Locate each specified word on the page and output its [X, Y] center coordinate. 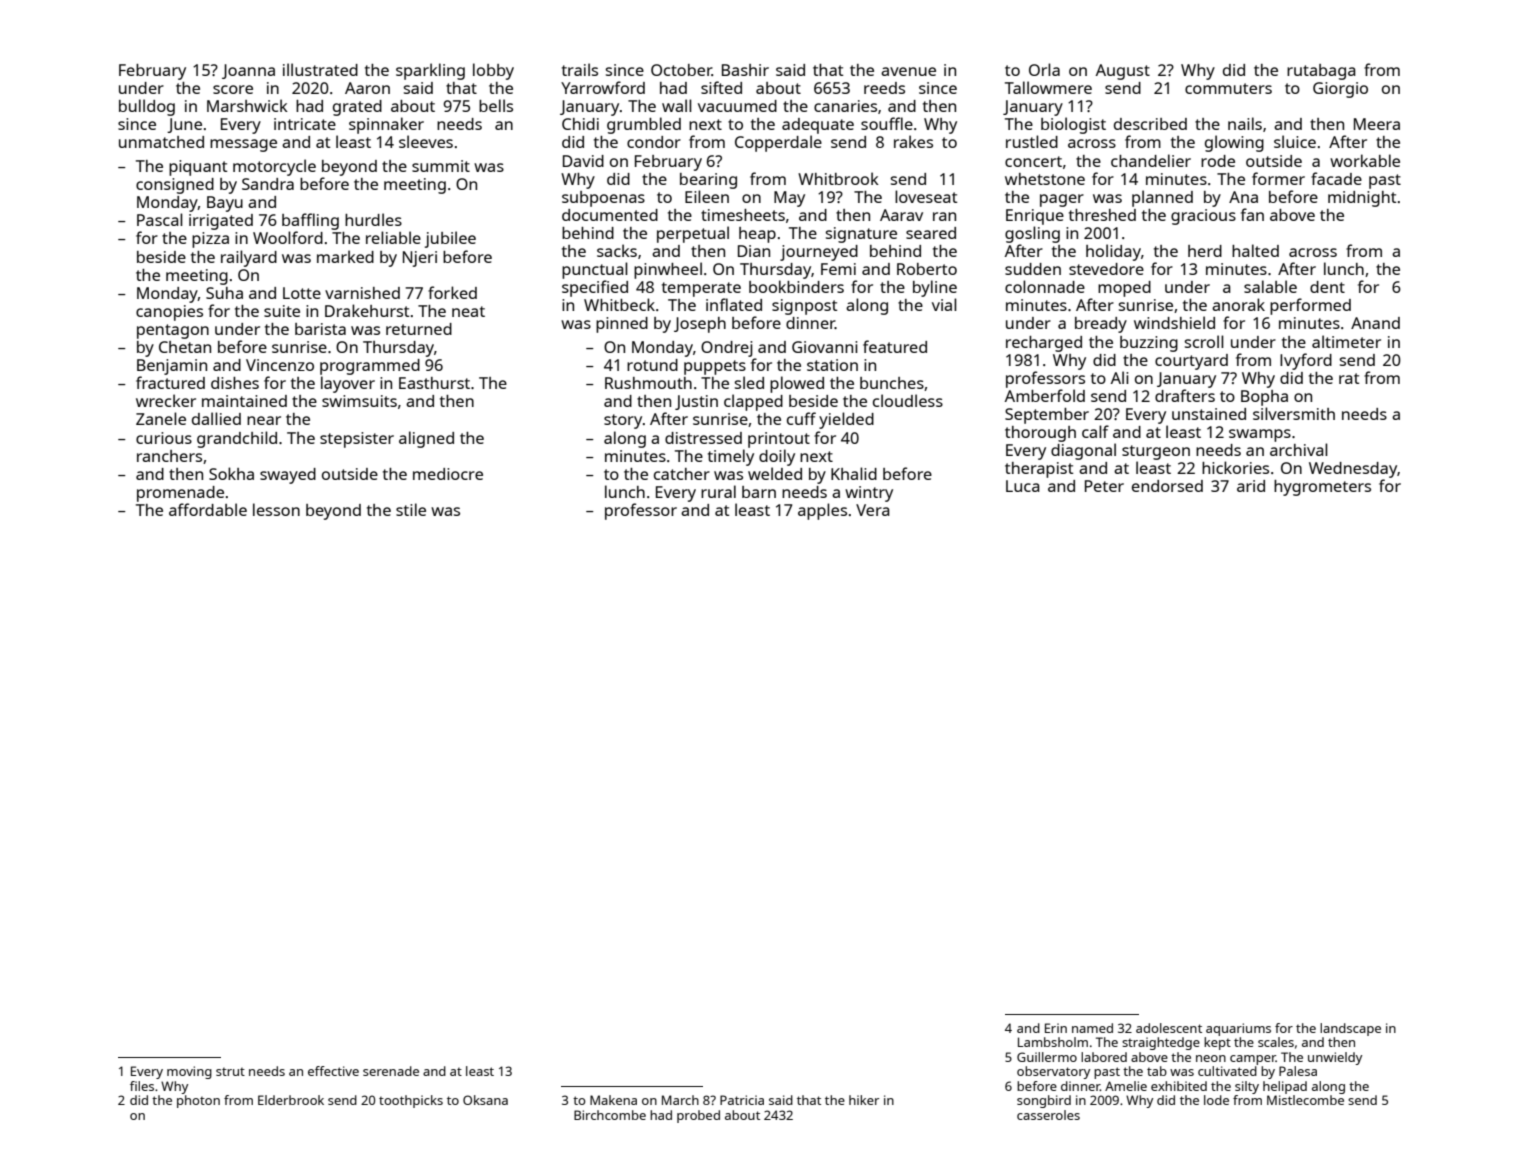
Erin [1056, 1028]
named [1092, 1028]
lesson [276, 509]
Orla [1044, 69]
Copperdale [778, 143]
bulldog [147, 107]
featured [895, 346]
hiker [864, 1100]
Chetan [185, 347]
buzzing [1149, 344]
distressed [703, 438]
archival [1299, 449]
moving [189, 1072]
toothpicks [411, 1101]
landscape [1350, 1029]
